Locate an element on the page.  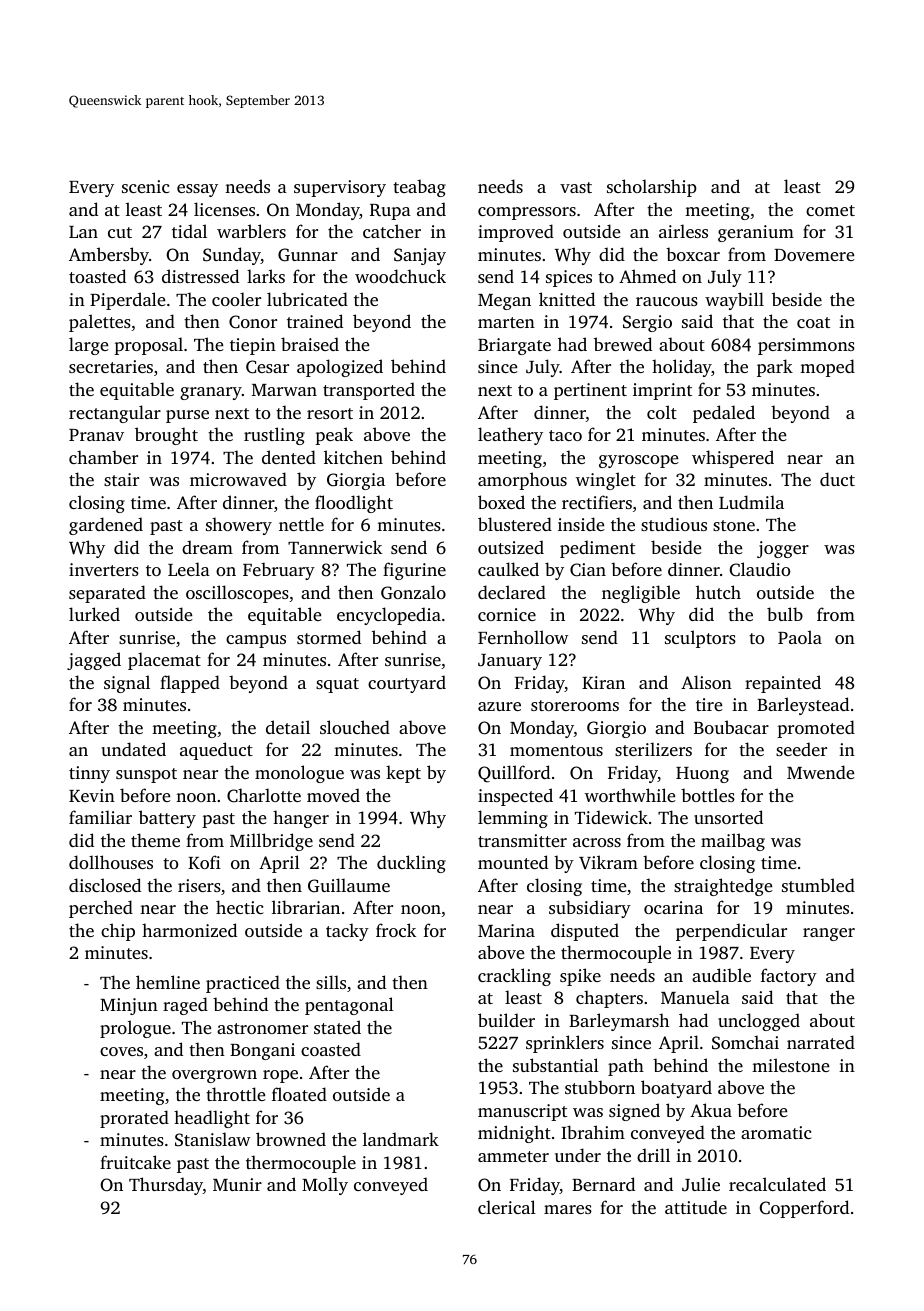
coat is located at coordinates (813, 322).
